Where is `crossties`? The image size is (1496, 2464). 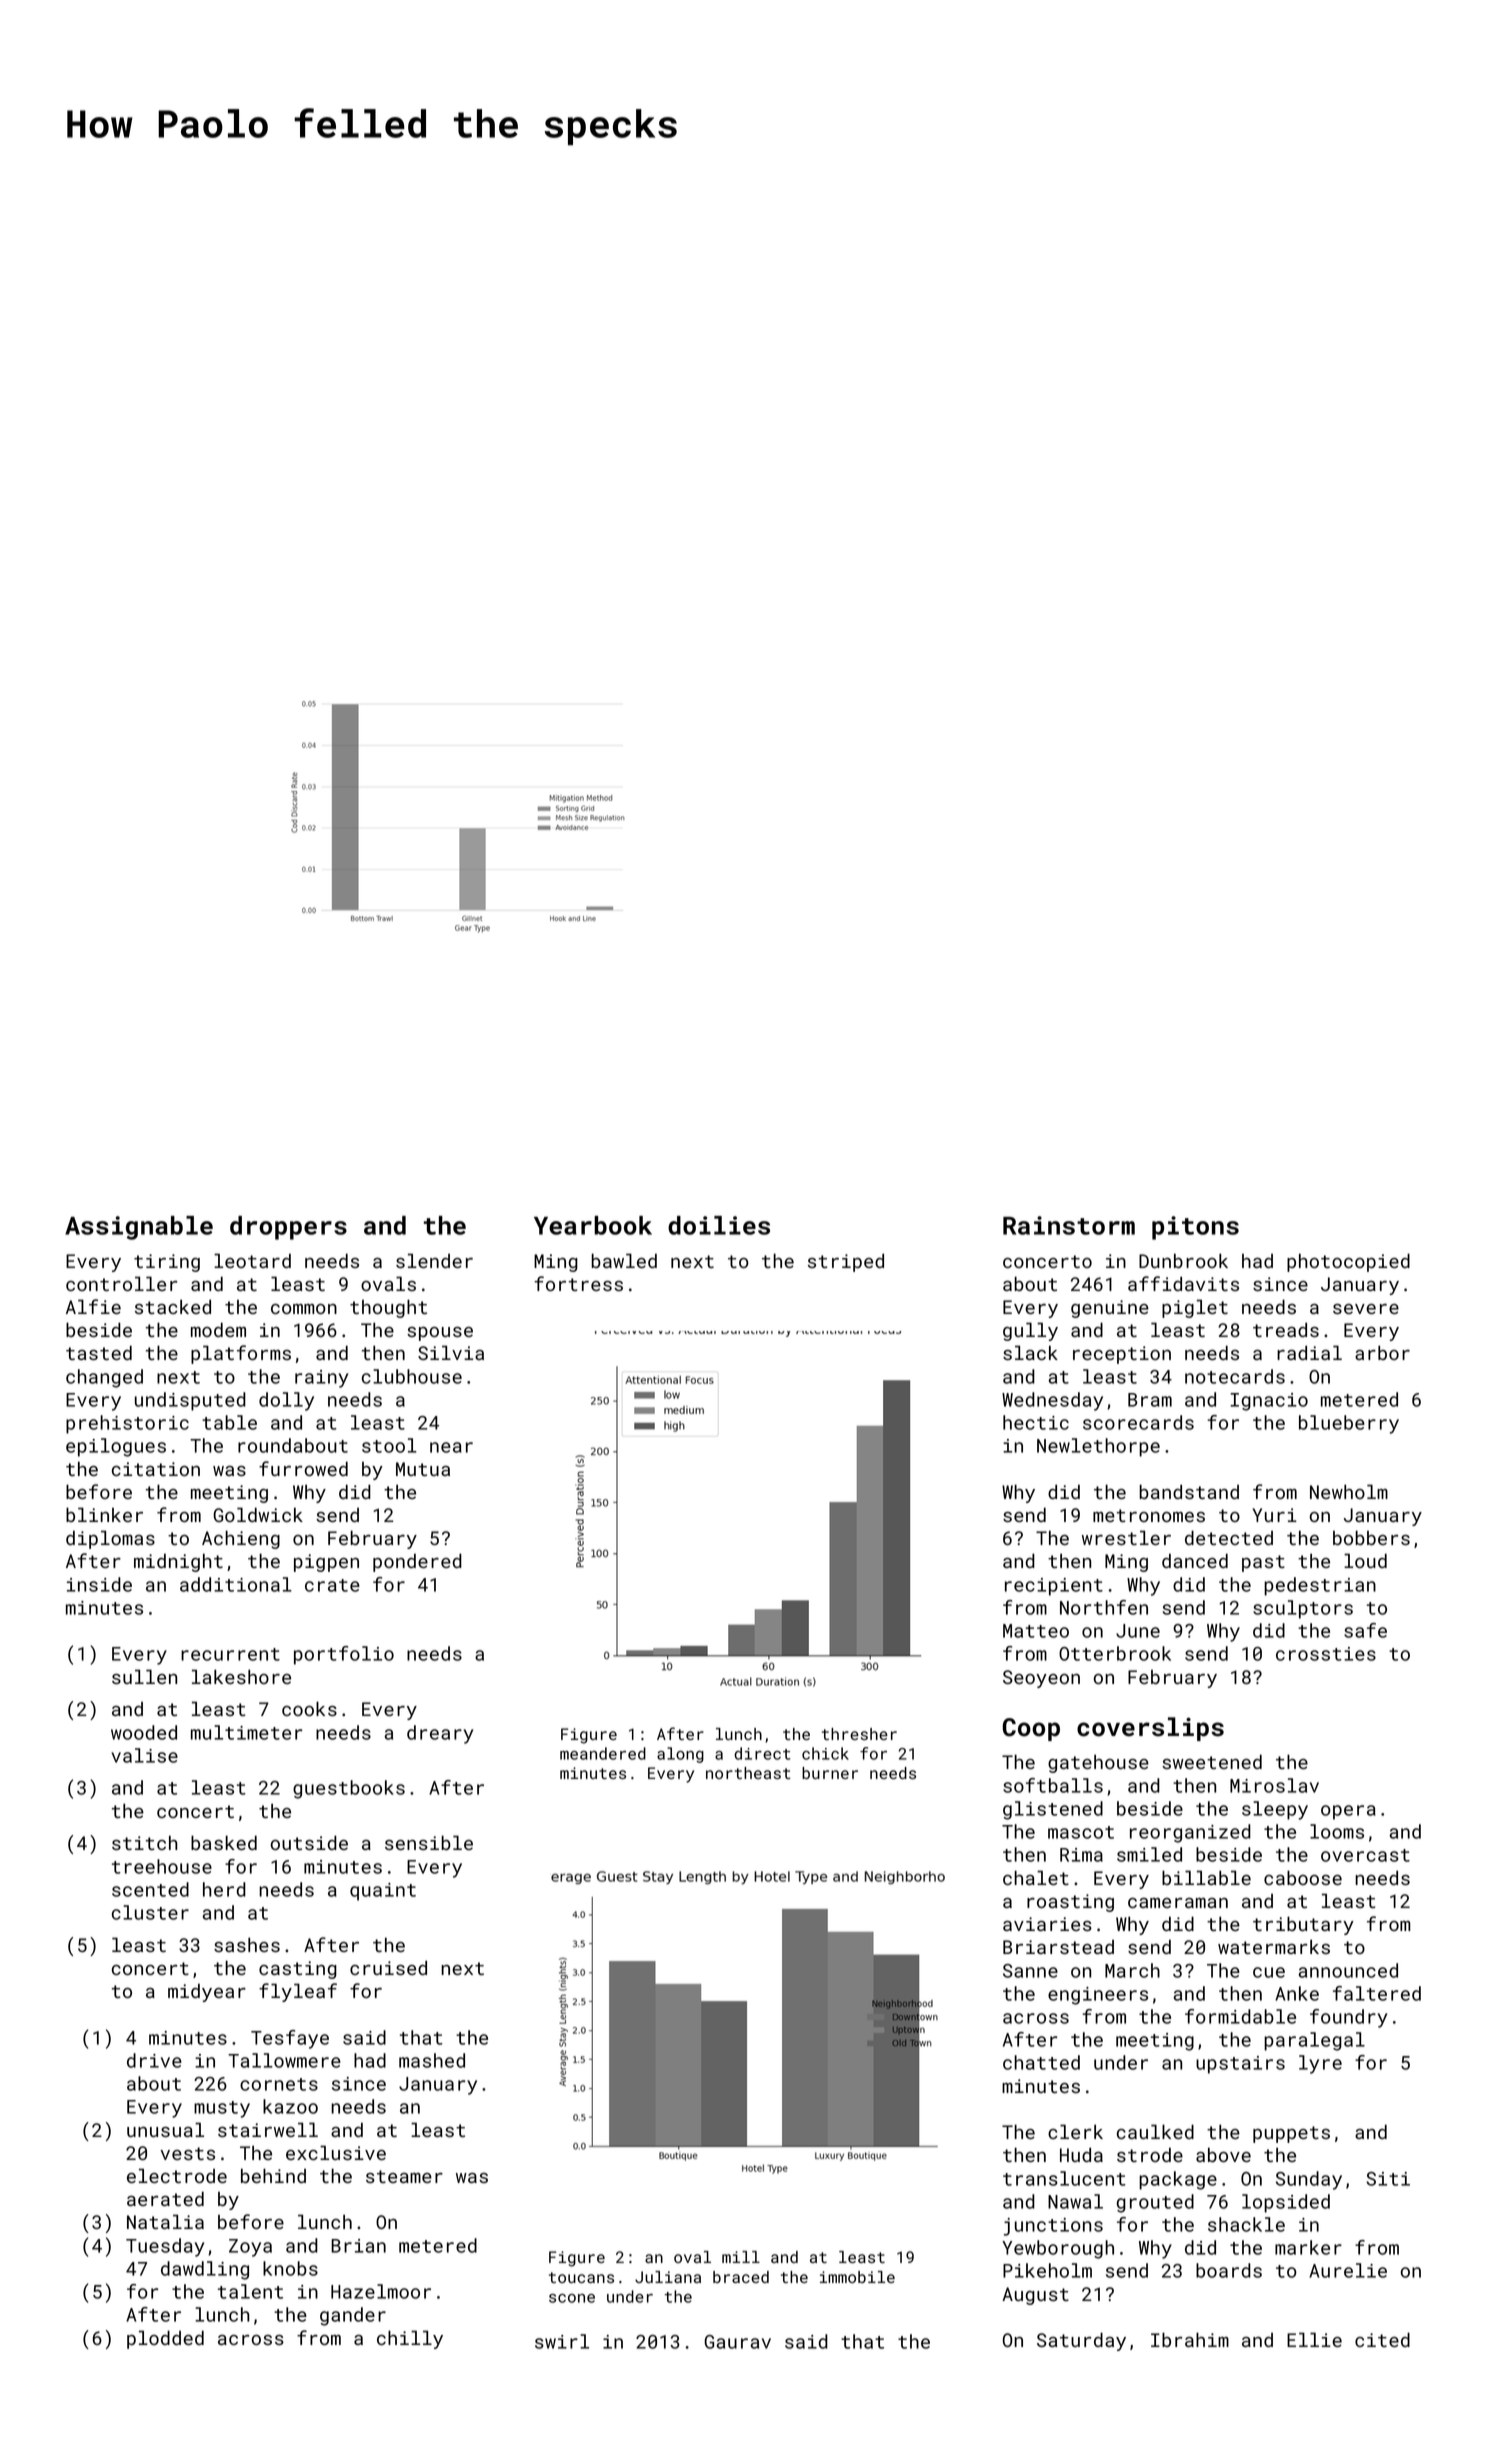 crossties is located at coordinates (1326, 1654).
